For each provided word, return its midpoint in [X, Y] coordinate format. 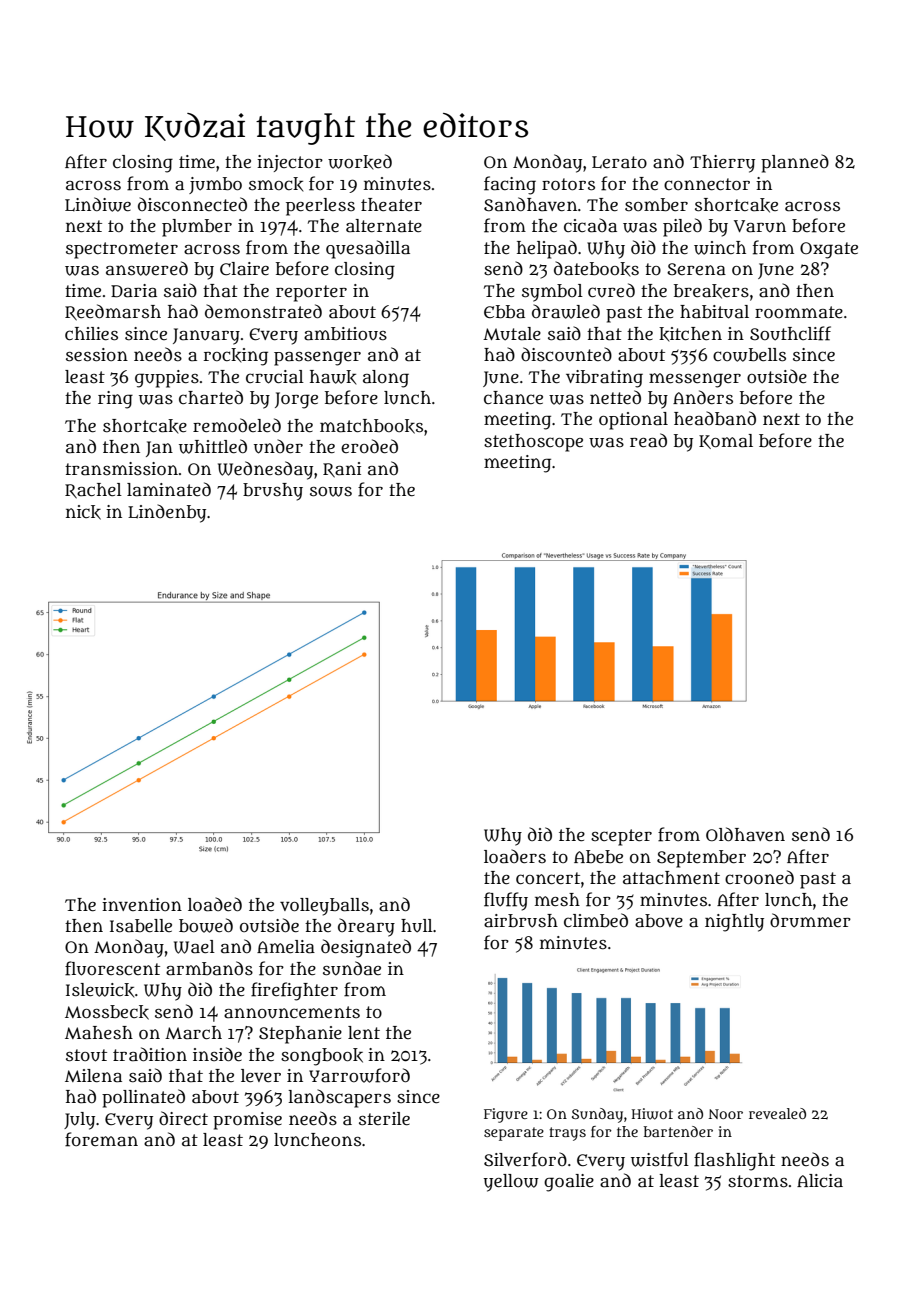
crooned [759, 877]
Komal [726, 441]
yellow [511, 1183]
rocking [236, 357]
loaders [515, 856]
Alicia [820, 1181]
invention [142, 904]
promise [247, 1121]
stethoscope [533, 443]
